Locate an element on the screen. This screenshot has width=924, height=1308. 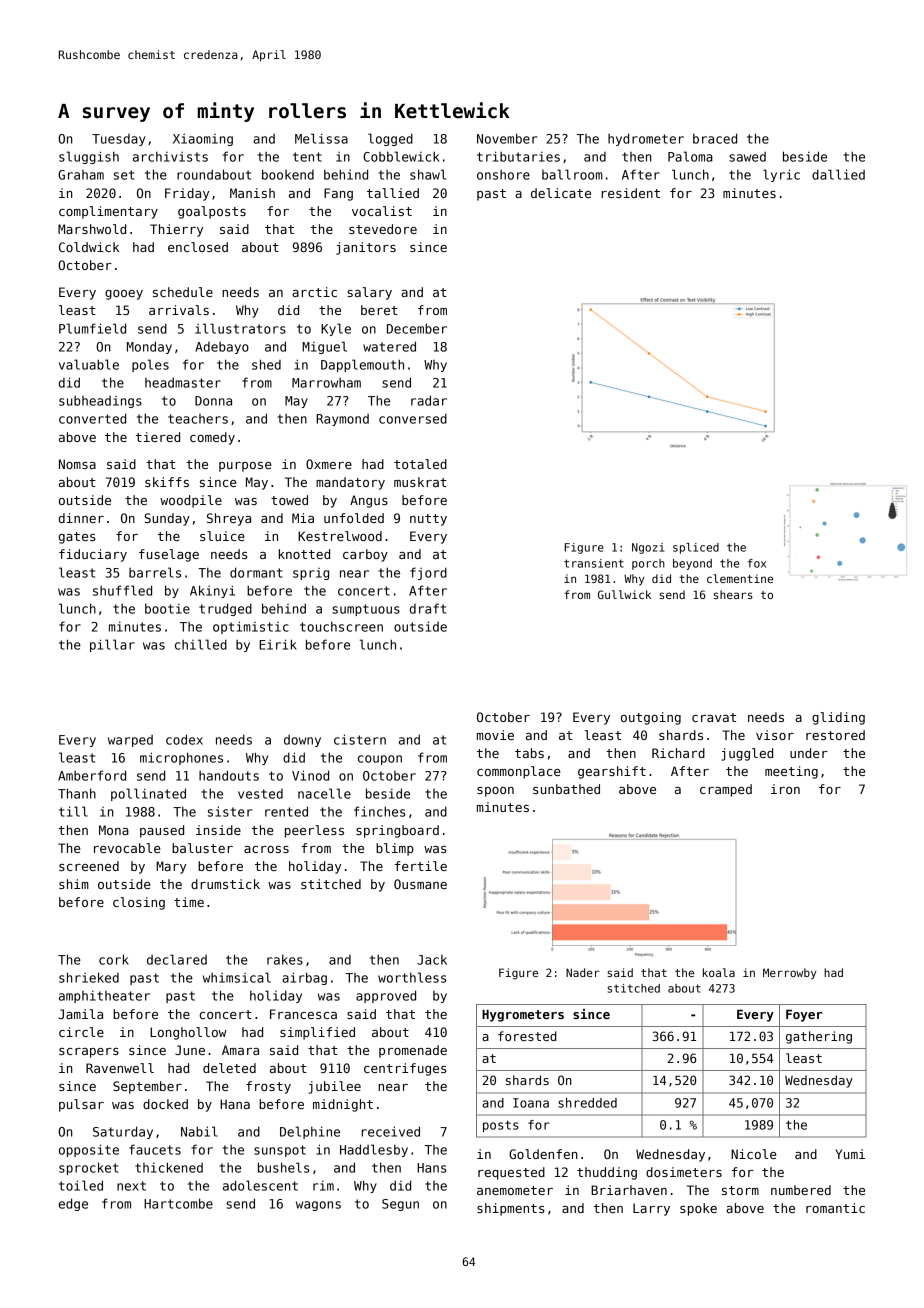
spoke is located at coordinates (698, 1209).
